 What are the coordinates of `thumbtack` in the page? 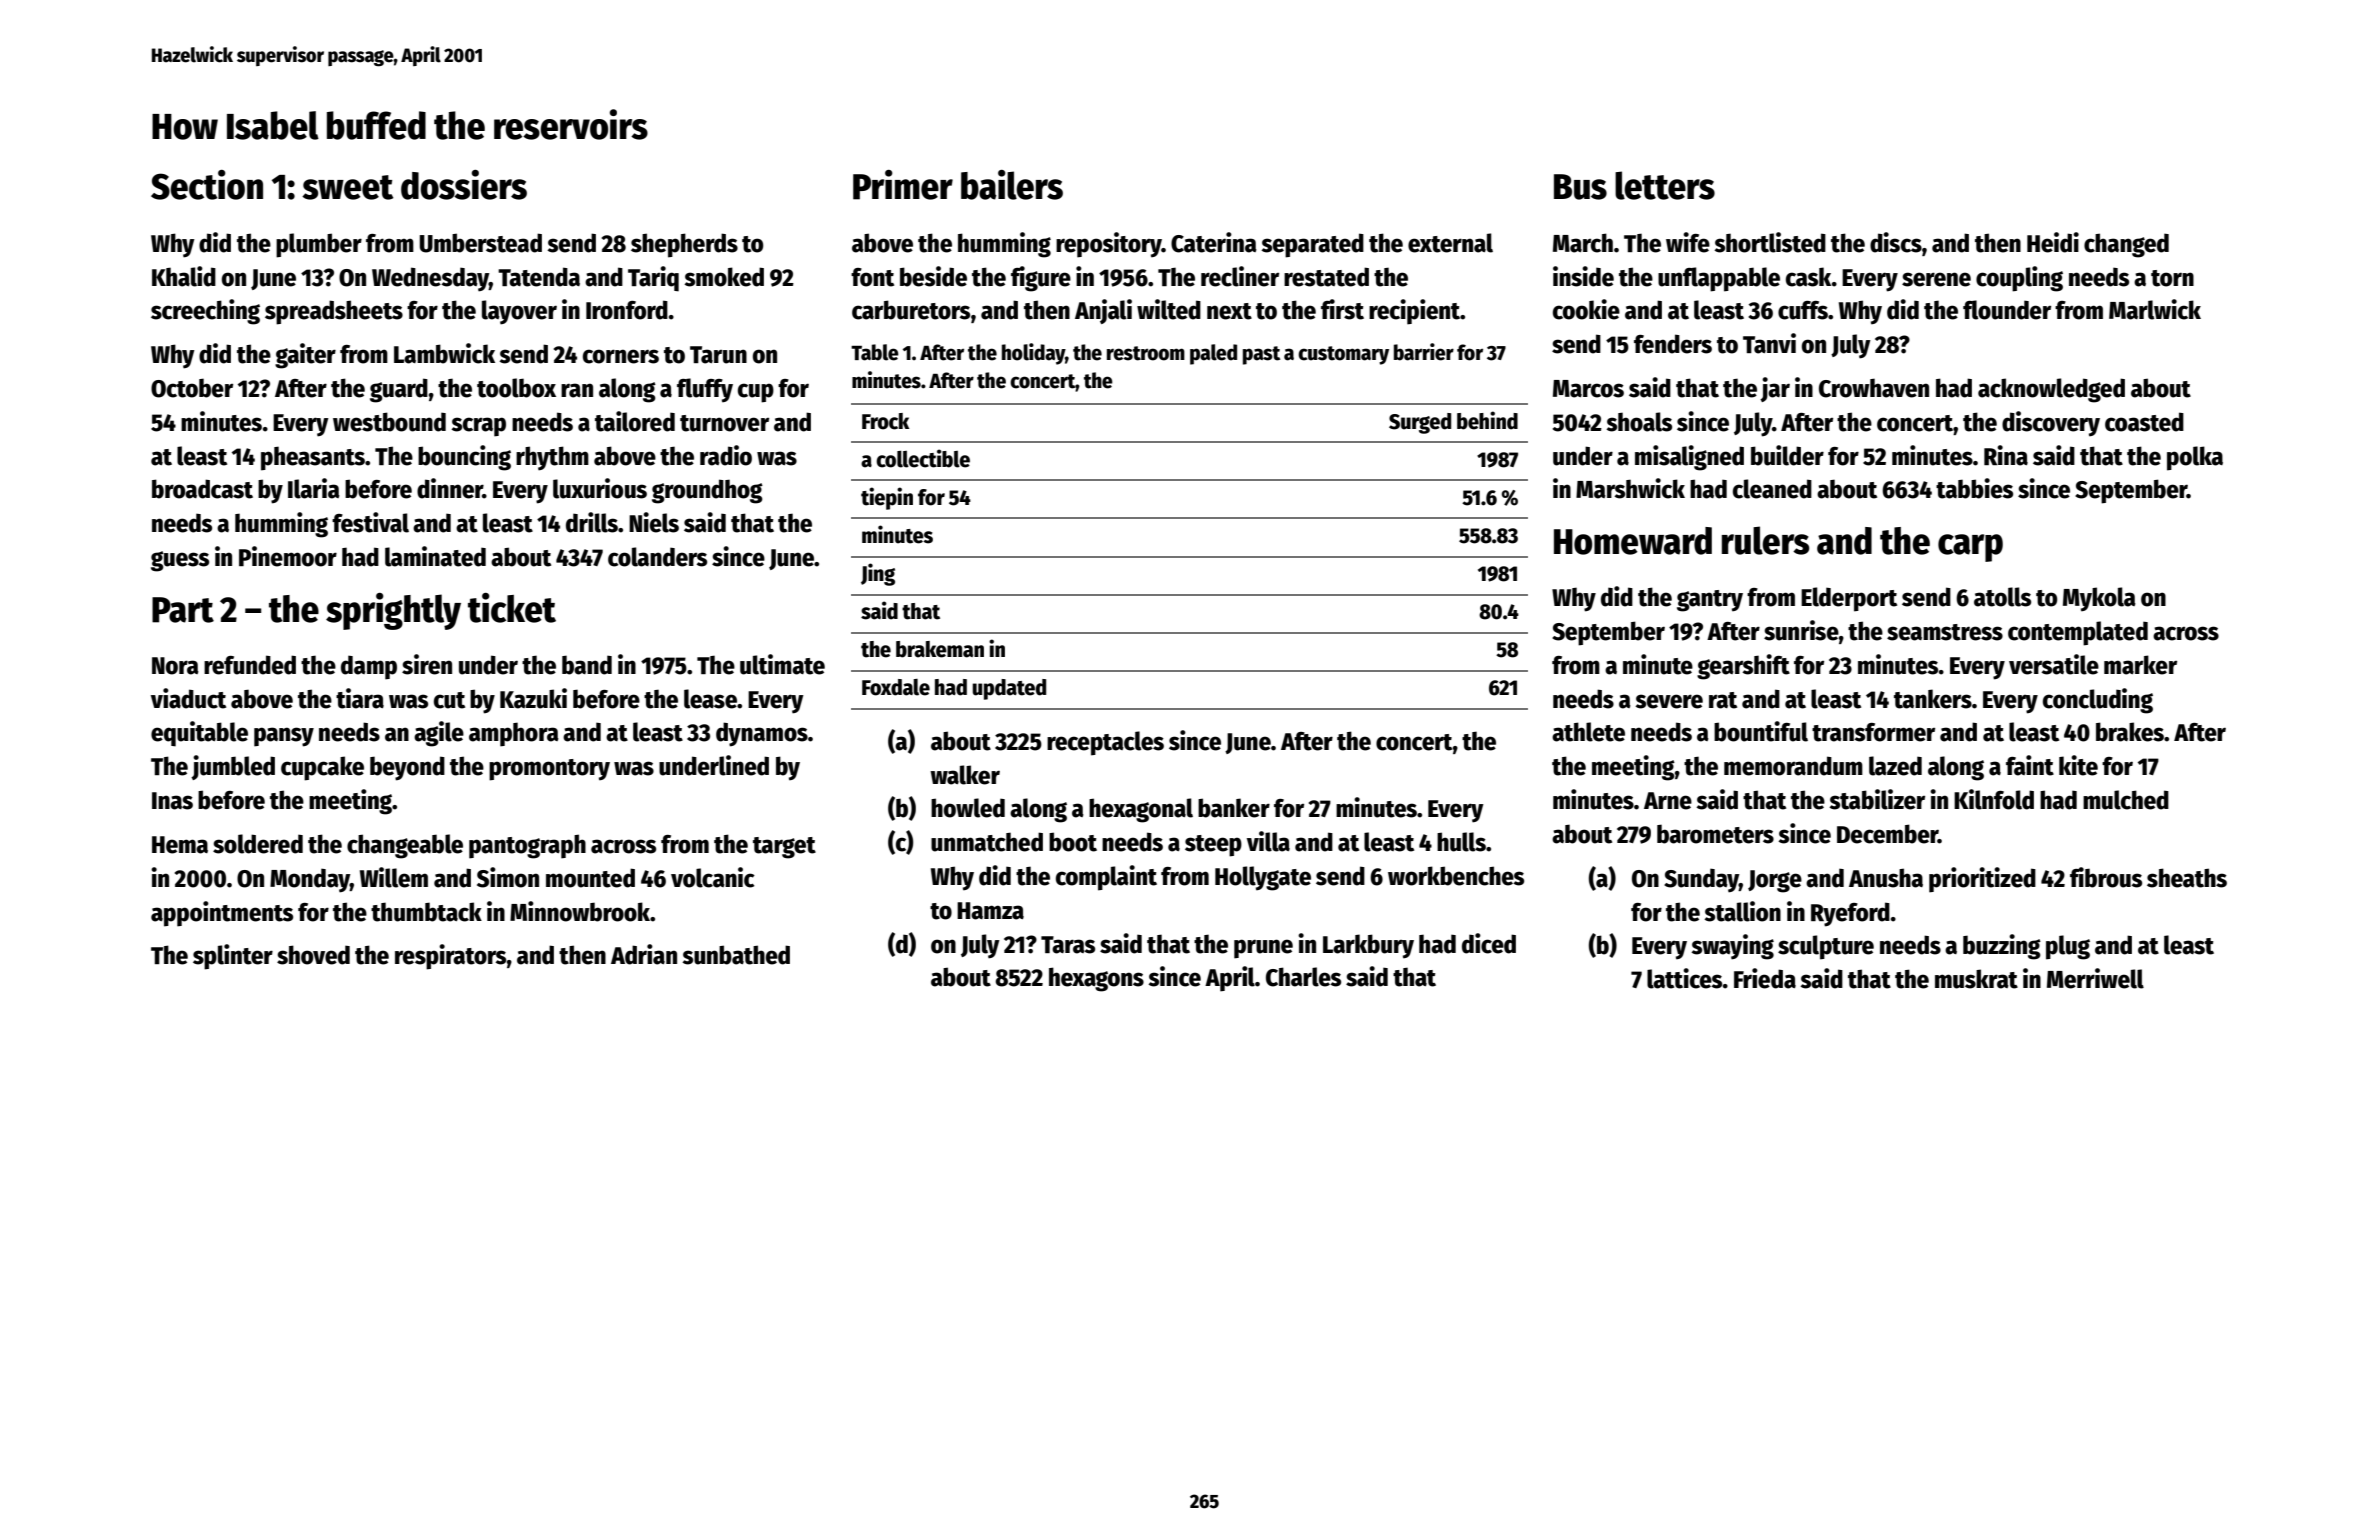 It's located at (426, 912).
